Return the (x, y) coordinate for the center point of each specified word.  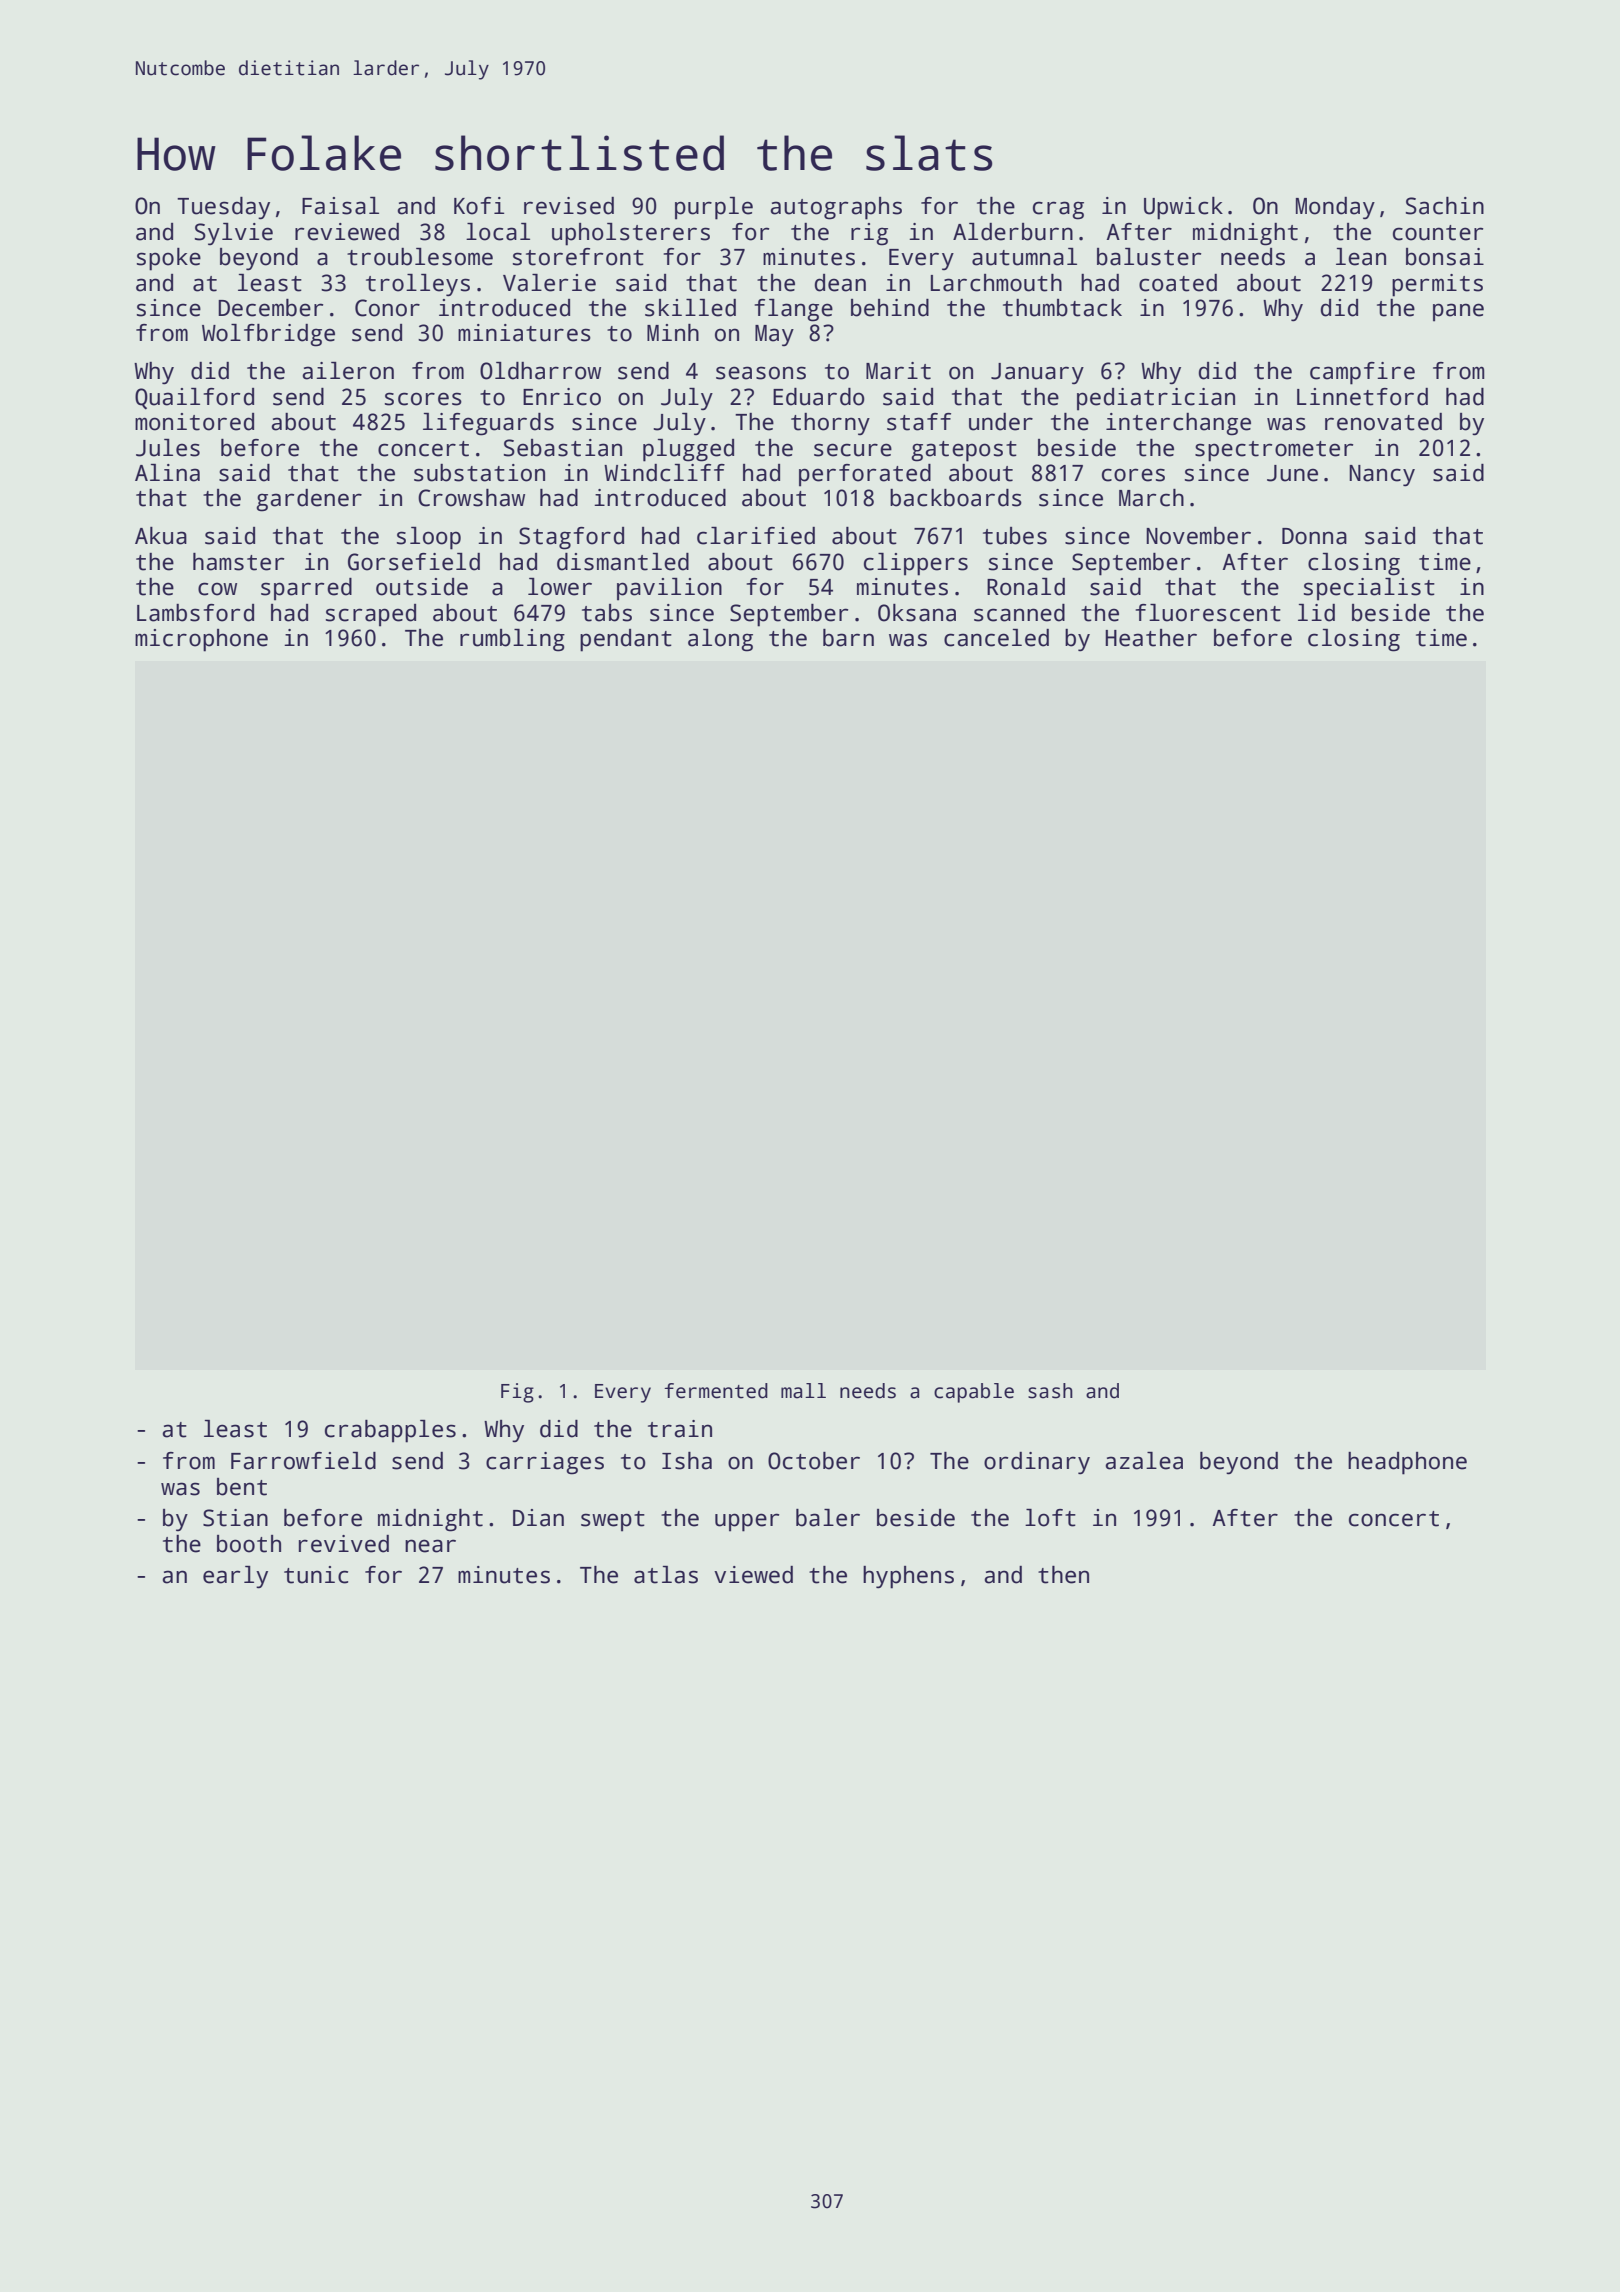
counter (1438, 233)
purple (714, 208)
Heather (1151, 638)
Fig (517, 1393)
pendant (626, 640)
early (235, 1577)
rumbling (512, 640)
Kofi (479, 206)
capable (974, 1393)
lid (1316, 613)
